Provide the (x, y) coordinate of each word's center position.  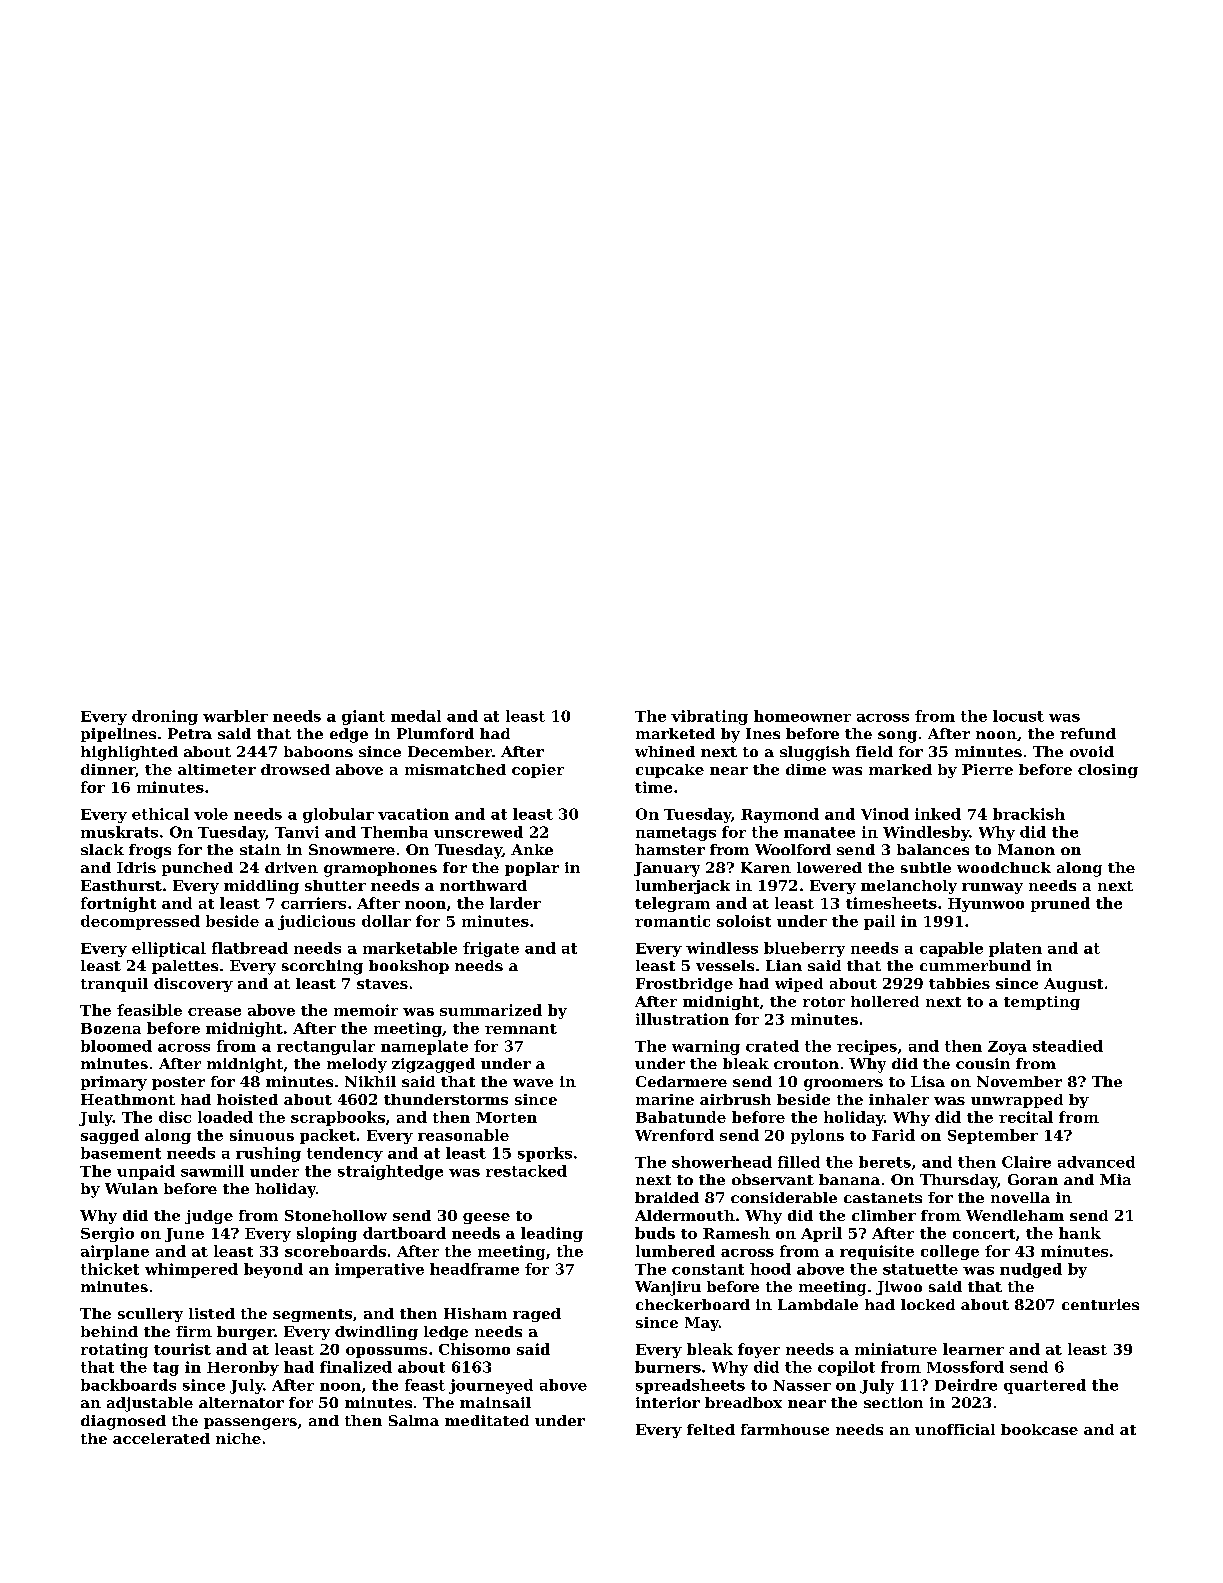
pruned (1060, 904)
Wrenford (674, 1135)
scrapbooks (338, 1118)
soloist (744, 921)
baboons (318, 751)
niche (238, 1438)
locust (1018, 716)
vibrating (709, 717)
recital (1026, 1117)
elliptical (169, 949)
